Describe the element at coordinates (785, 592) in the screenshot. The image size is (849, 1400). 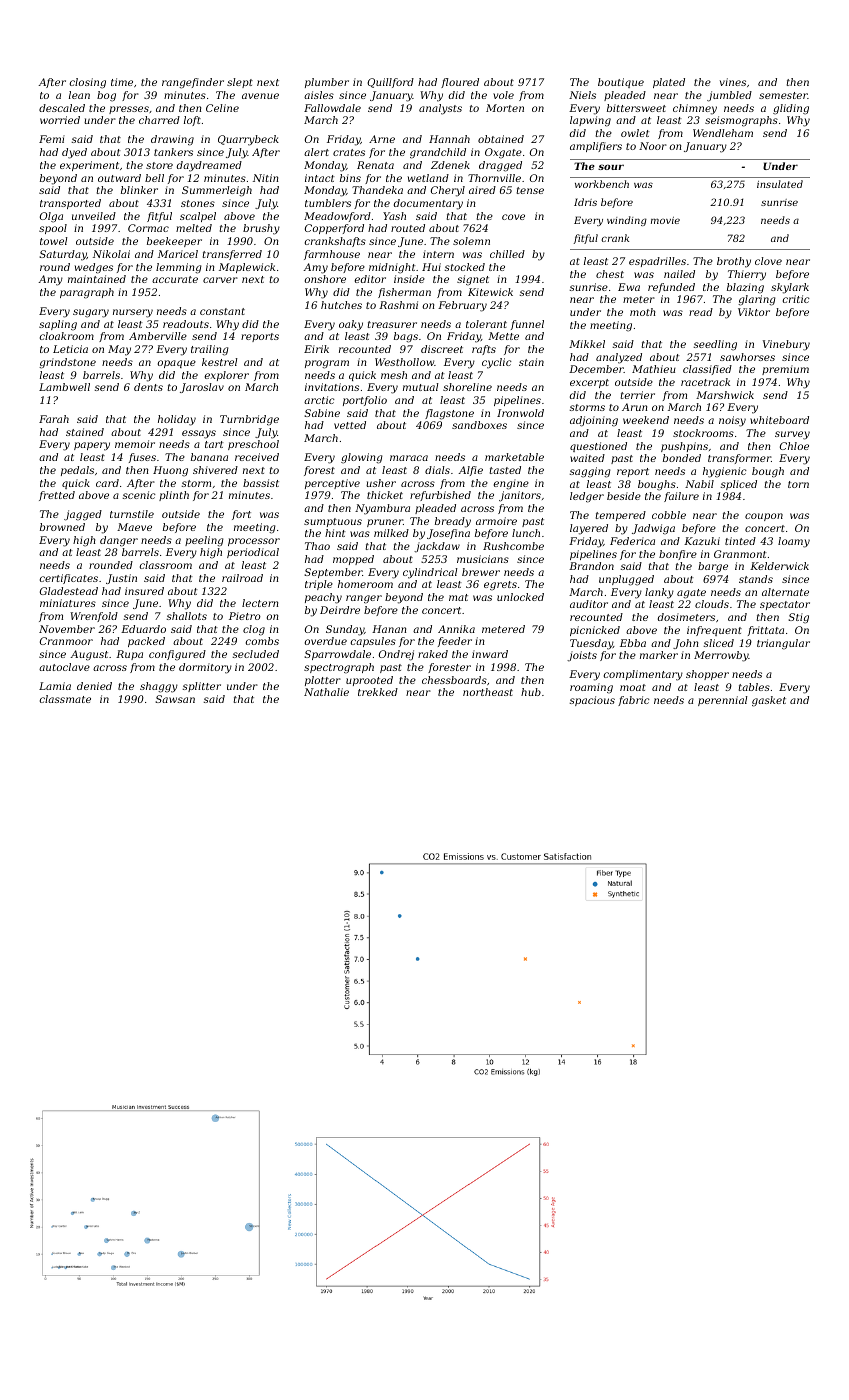
I see `alternate` at that location.
